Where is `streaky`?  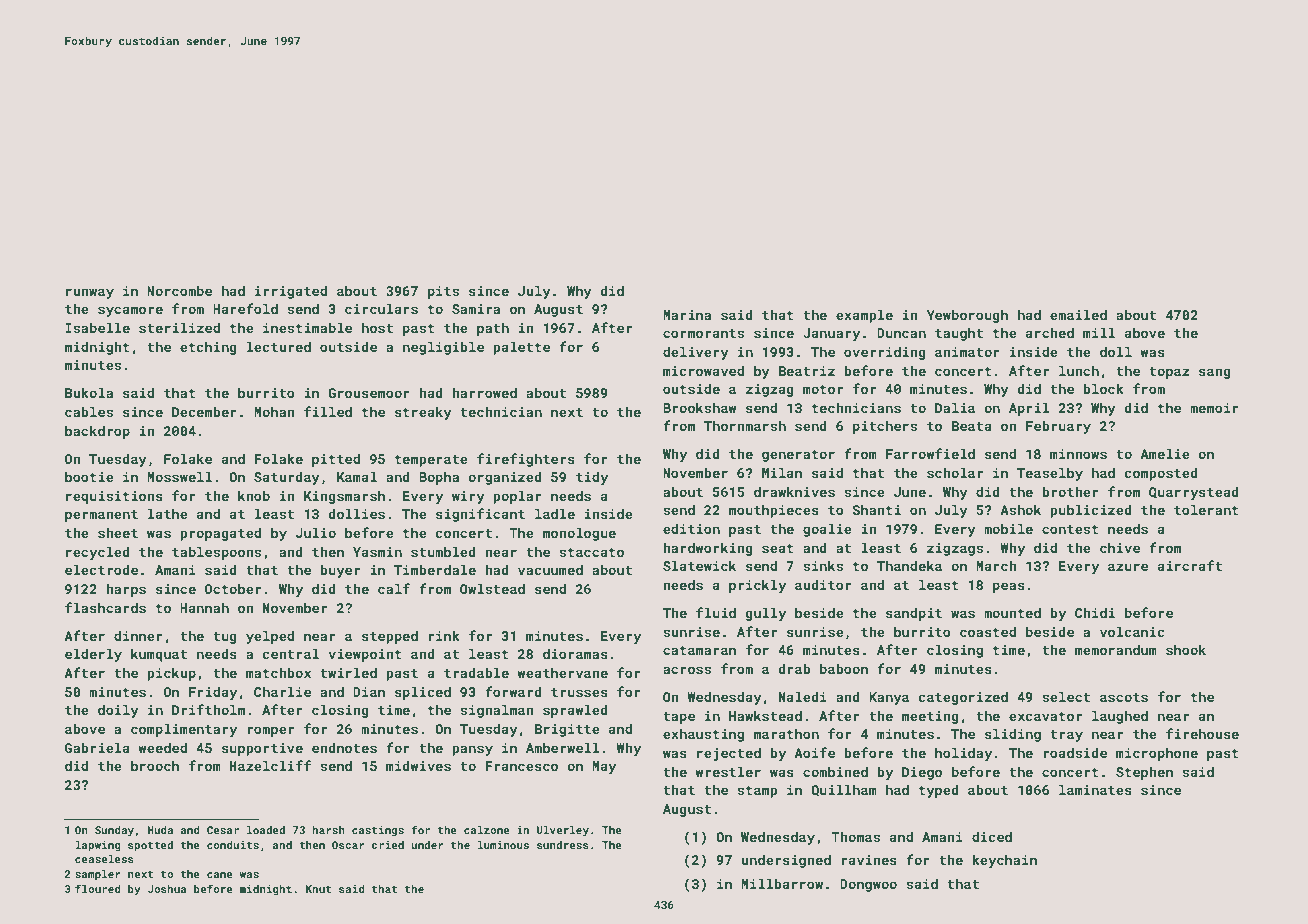
streaky is located at coordinates (423, 413).
